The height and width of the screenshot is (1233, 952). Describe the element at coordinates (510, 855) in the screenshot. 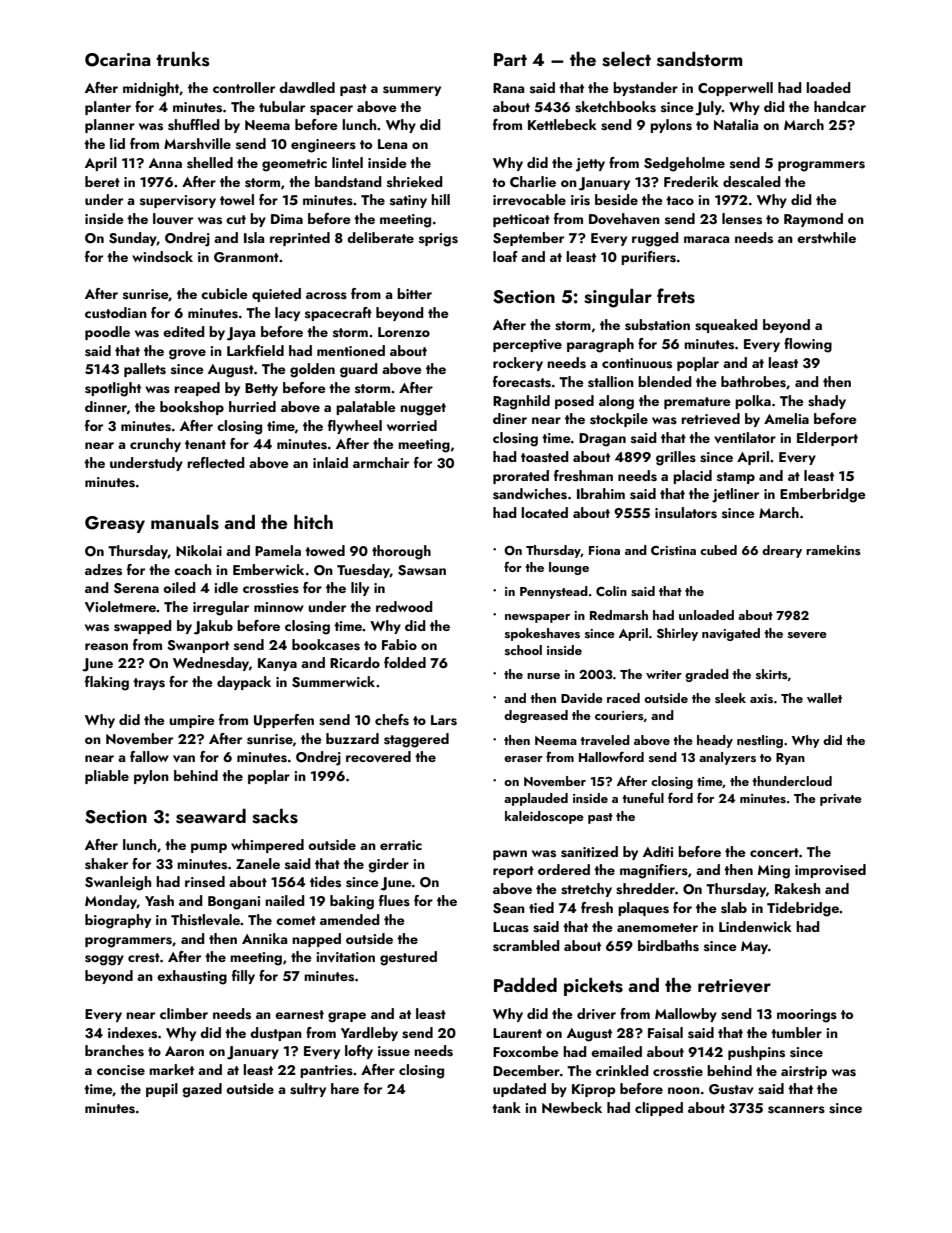

I see `pawn` at that location.
